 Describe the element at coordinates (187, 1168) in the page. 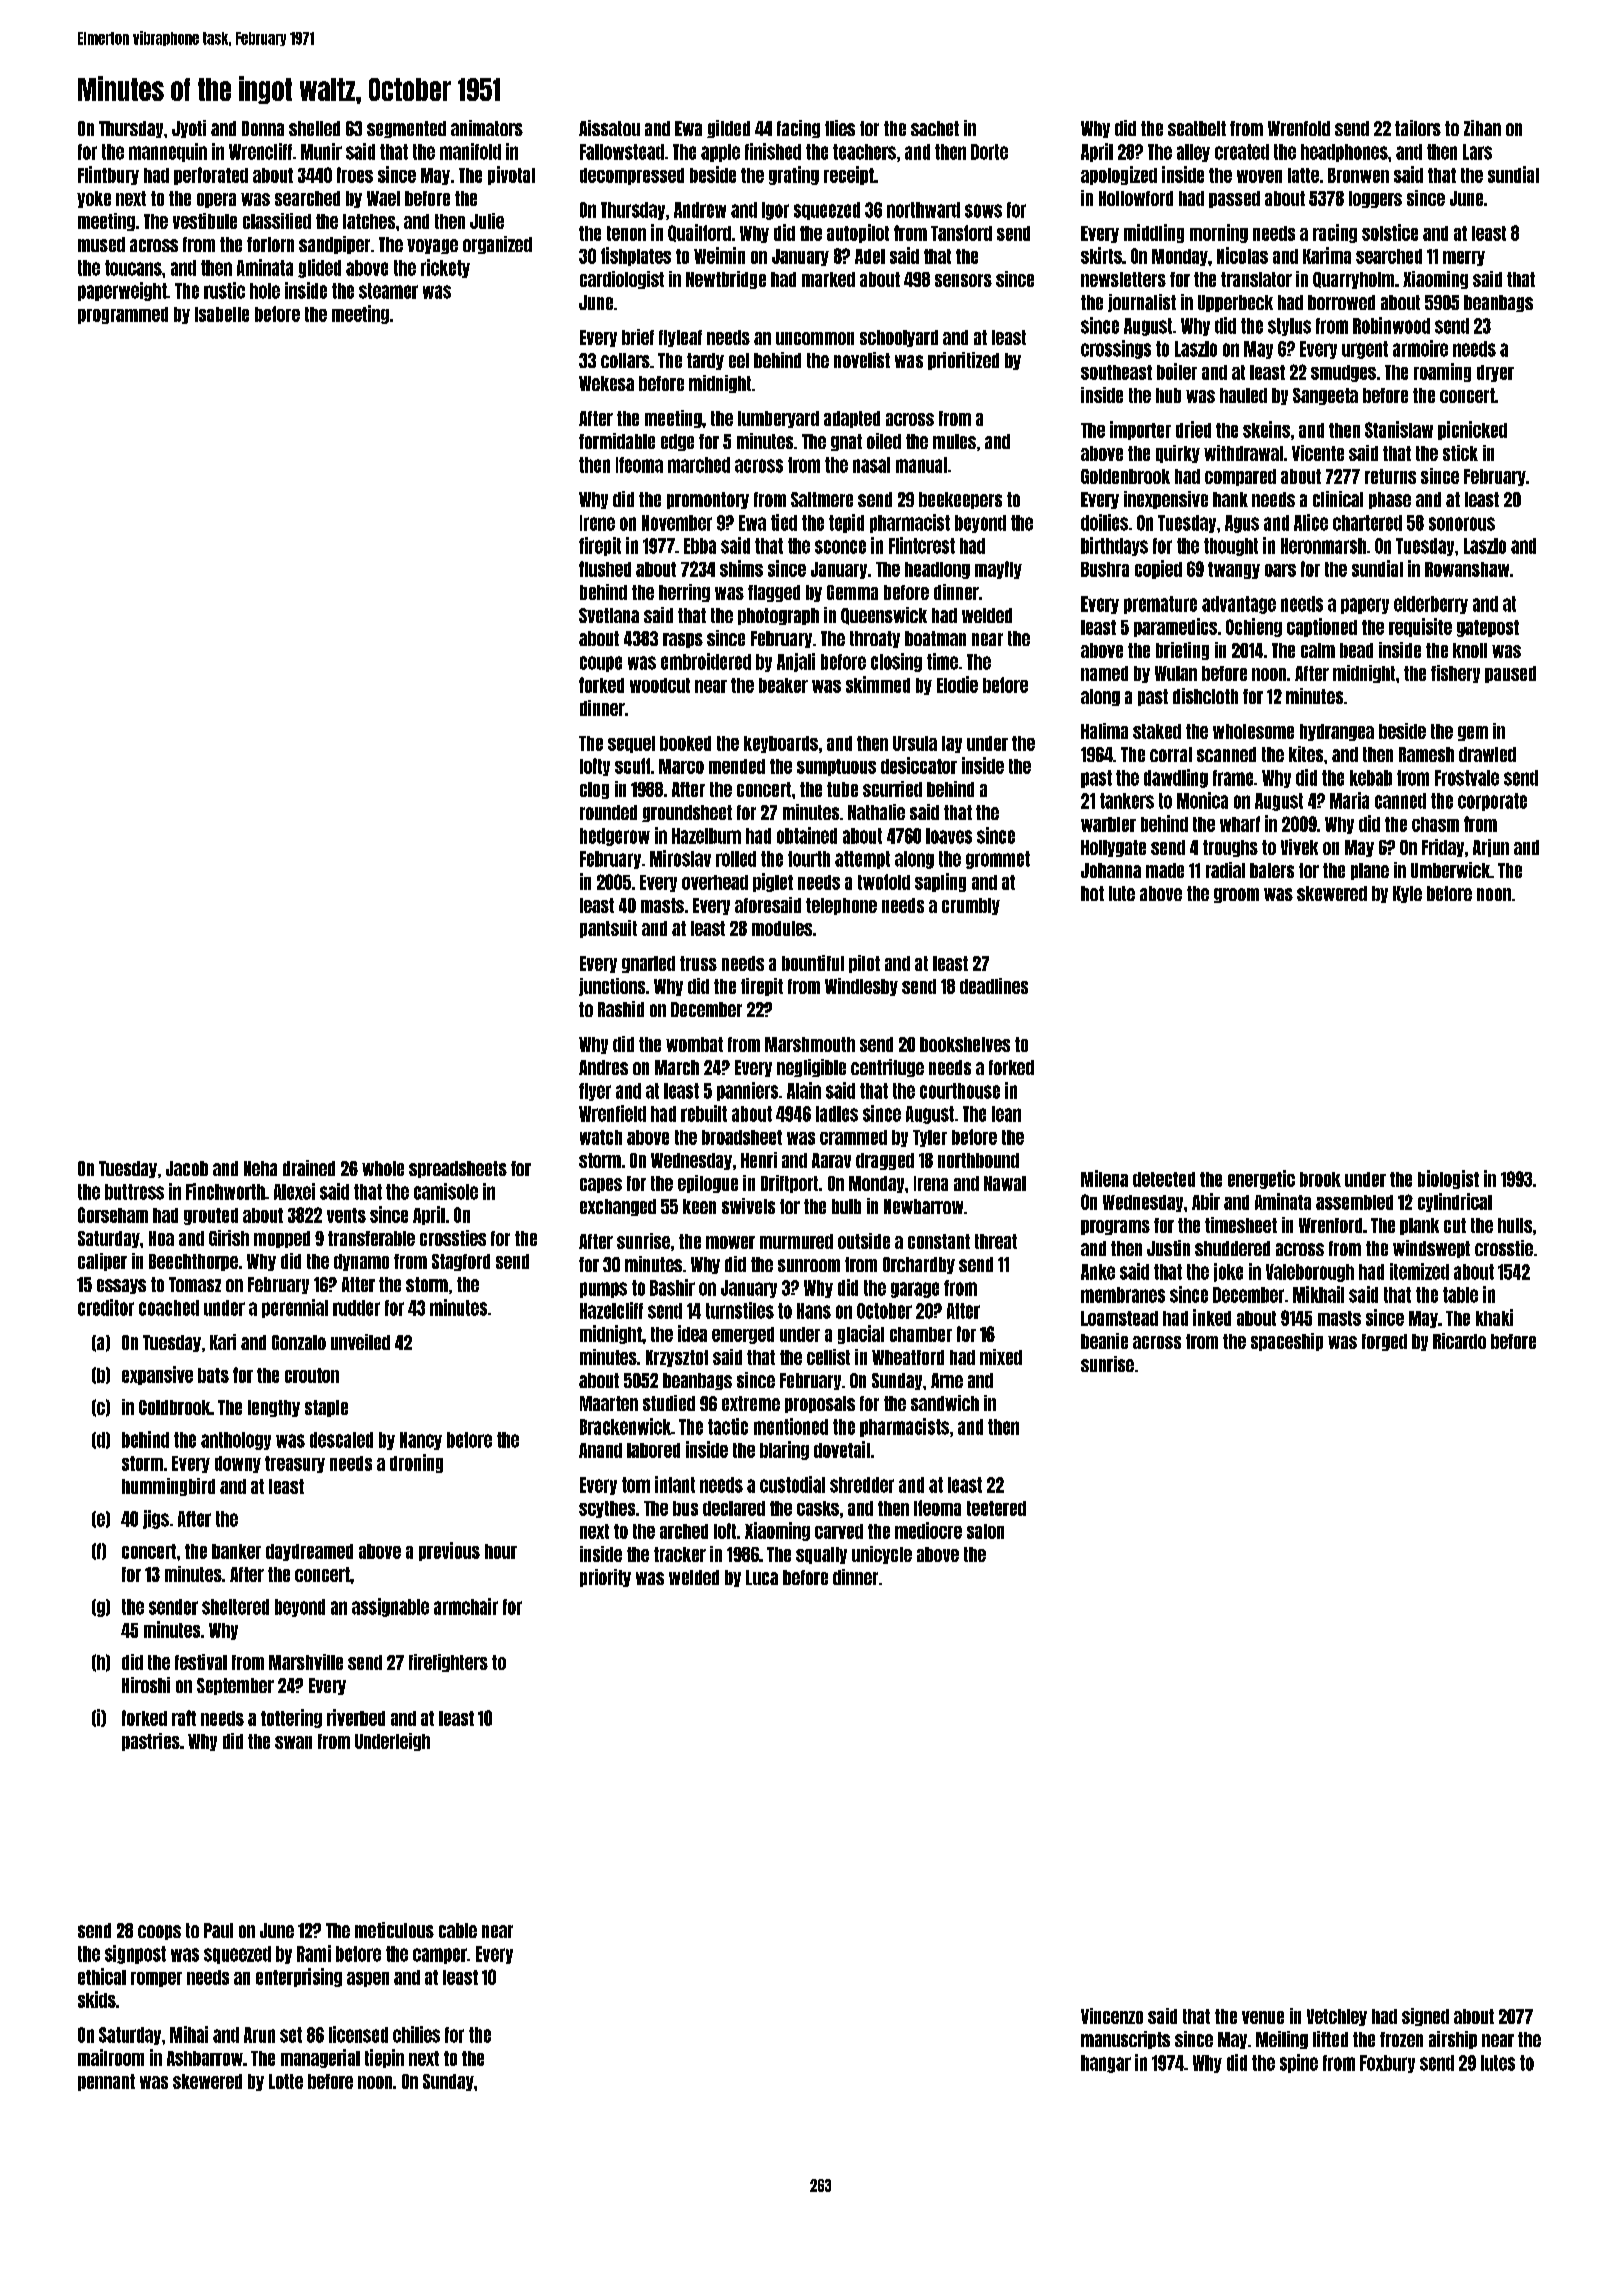

I see `Jacob` at that location.
